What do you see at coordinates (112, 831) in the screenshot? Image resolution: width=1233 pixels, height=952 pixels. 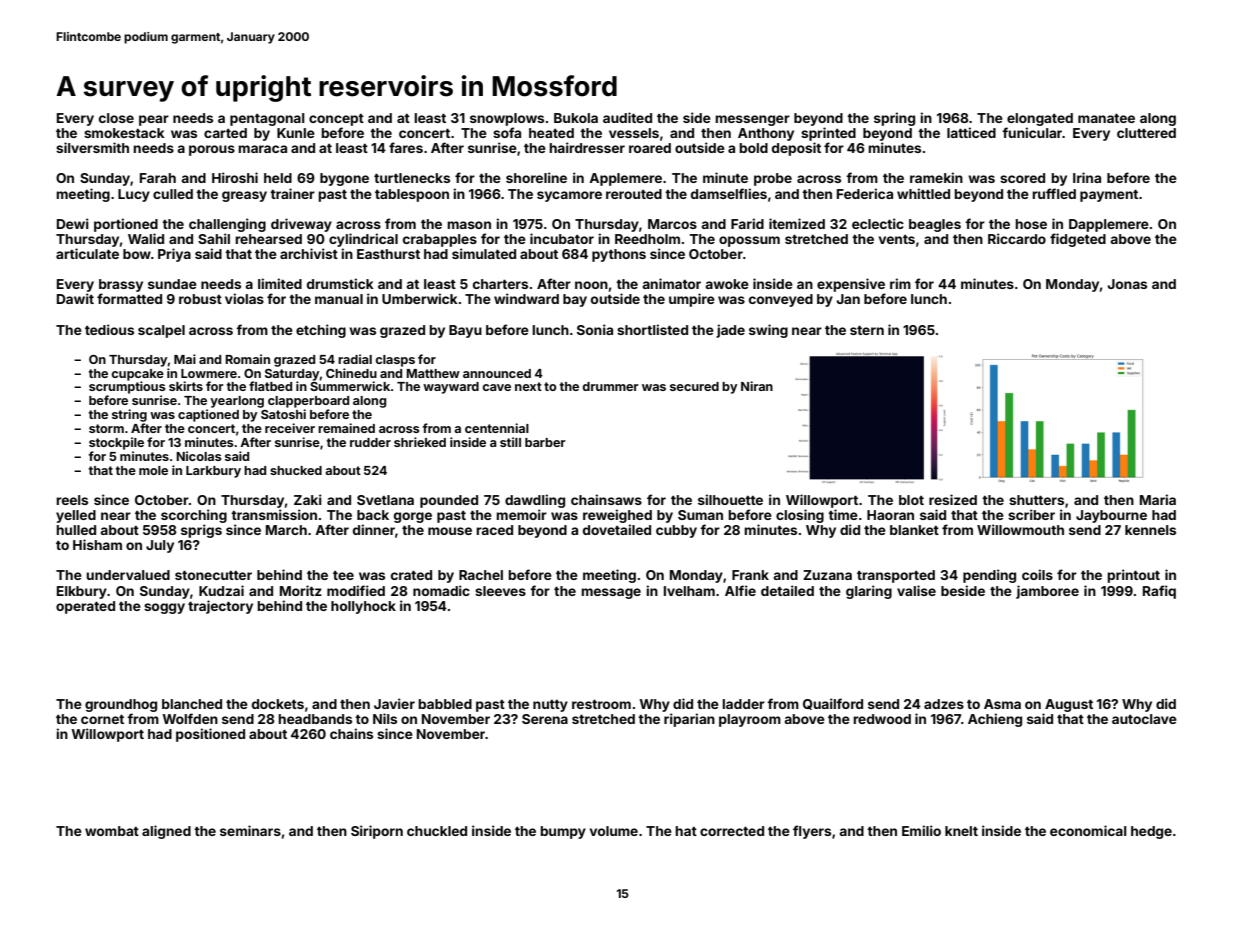 I see `wombat` at bounding box center [112, 831].
